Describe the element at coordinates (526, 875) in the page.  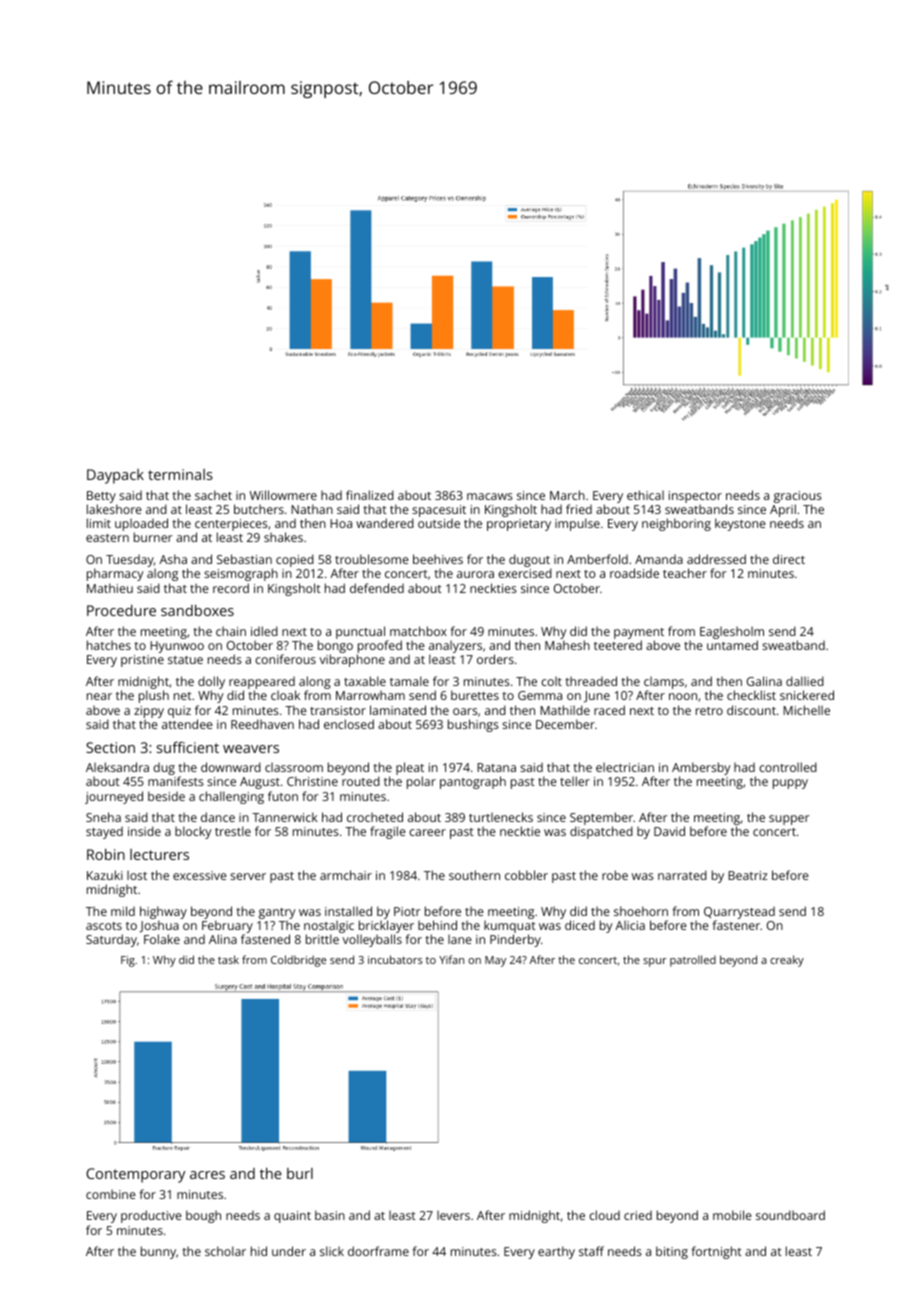
I see `cobbler` at that location.
